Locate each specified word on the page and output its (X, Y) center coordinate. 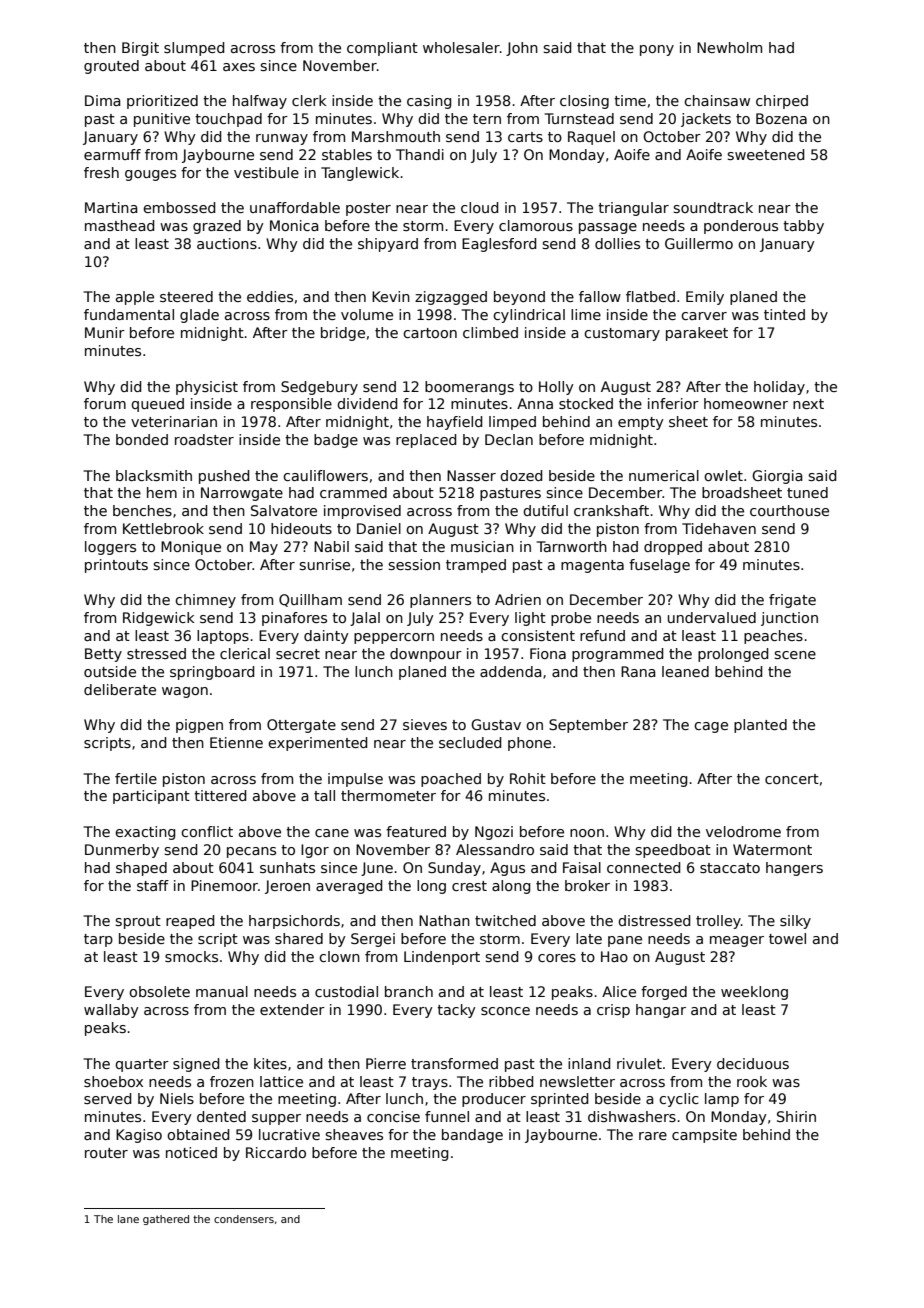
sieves (425, 724)
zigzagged (451, 298)
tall (324, 795)
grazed (217, 227)
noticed (191, 1152)
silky (795, 922)
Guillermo (699, 243)
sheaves (354, 1134)
